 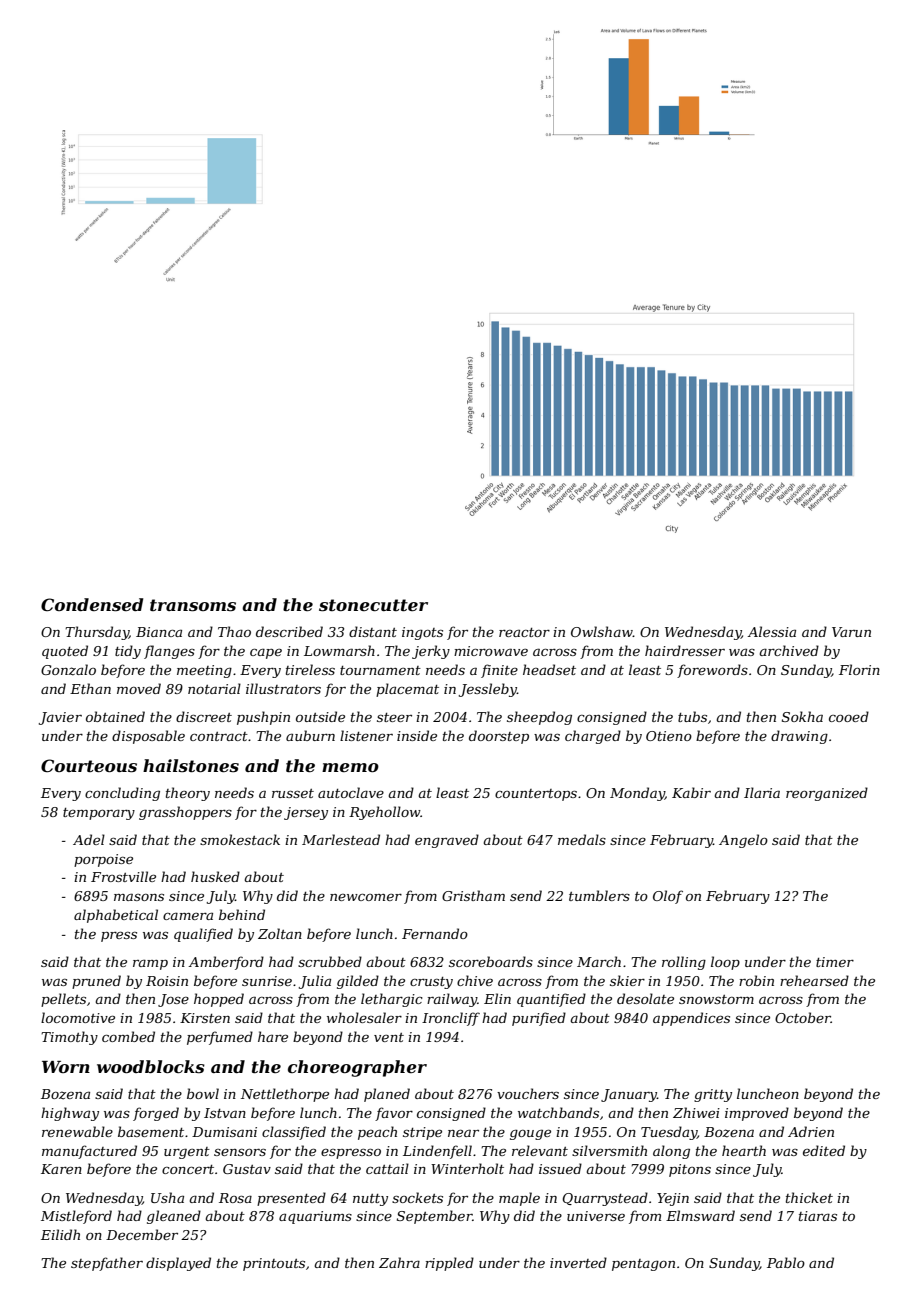 What do you see at coordinates (713, 1095) in the screenshot?
I see `gritty` at bounding box center [713, 1095].
